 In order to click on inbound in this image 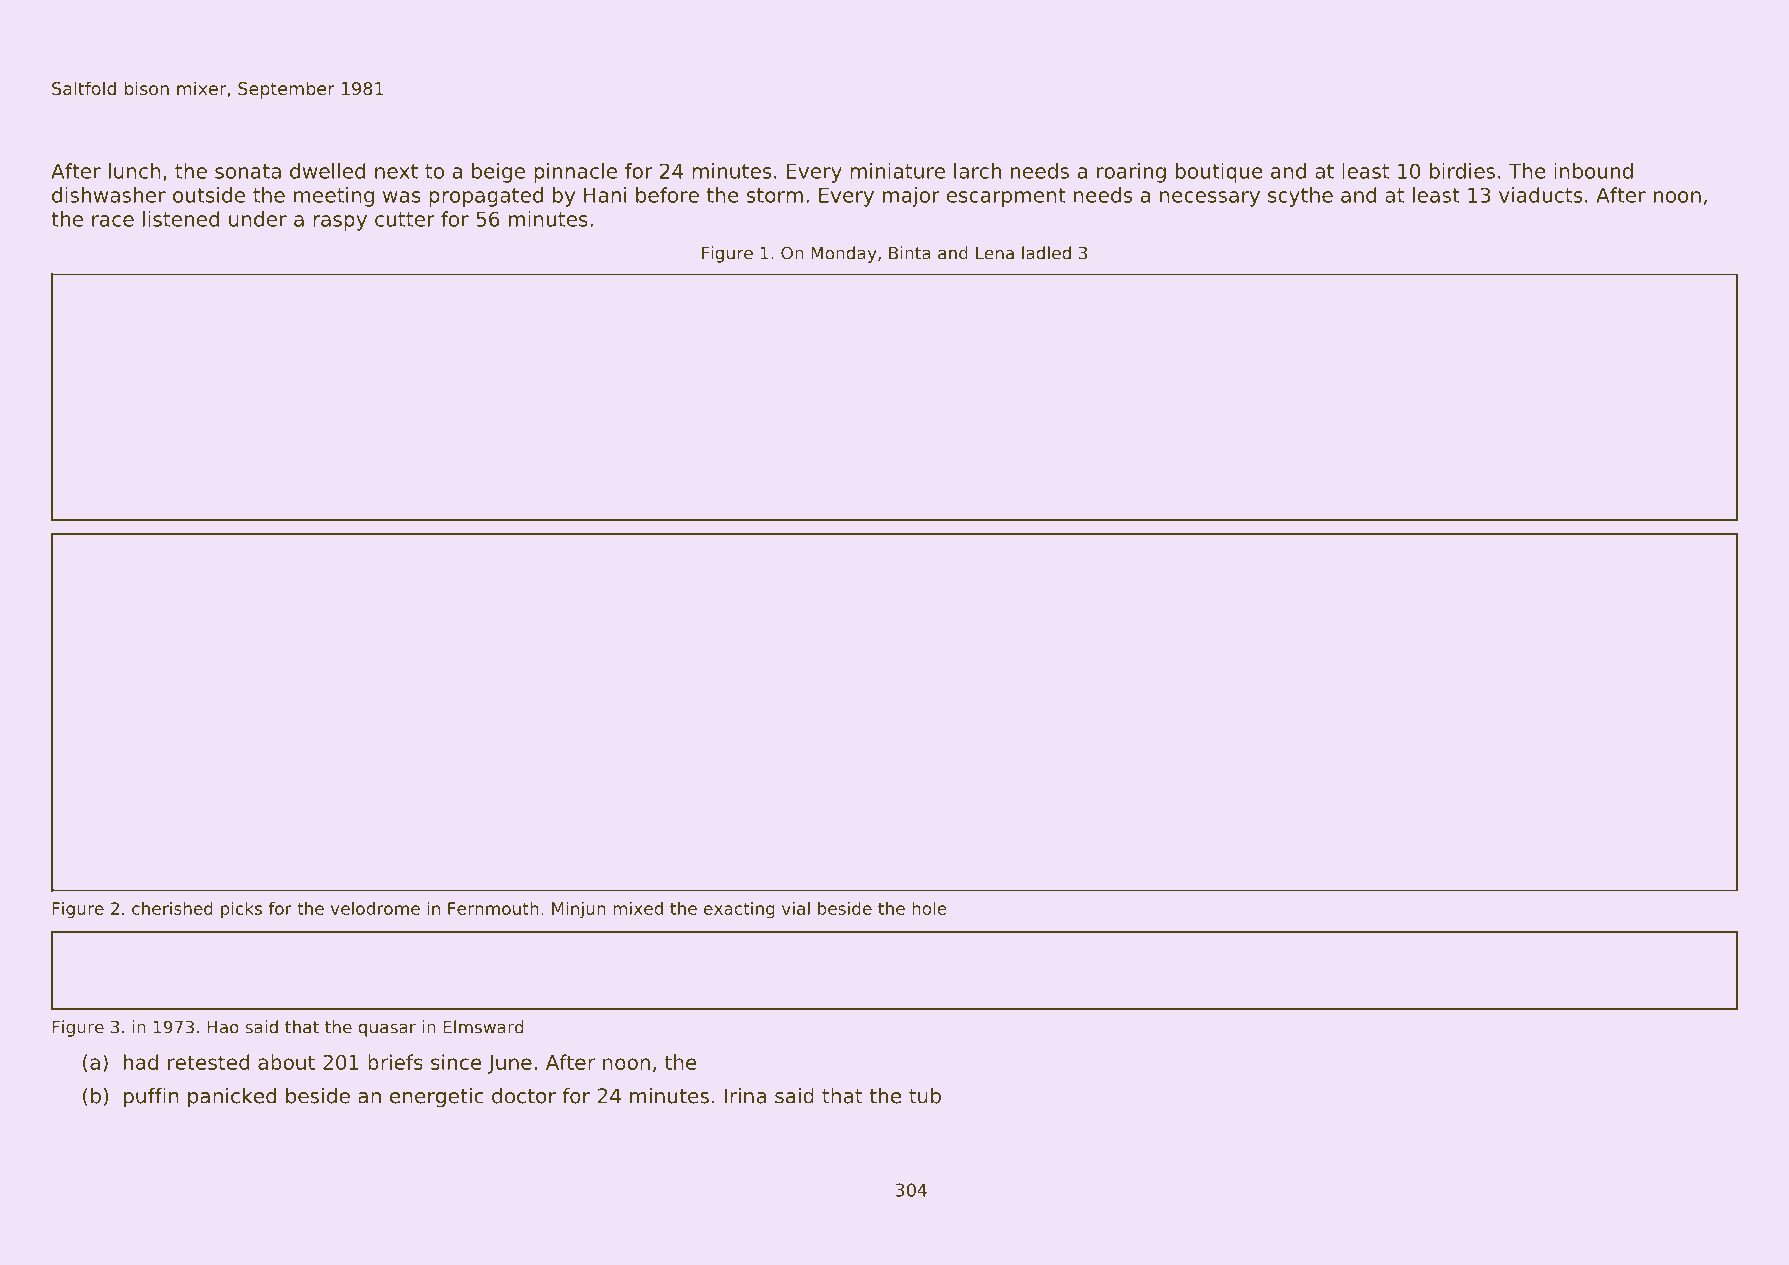, I will do `click(1593, 171)`.
